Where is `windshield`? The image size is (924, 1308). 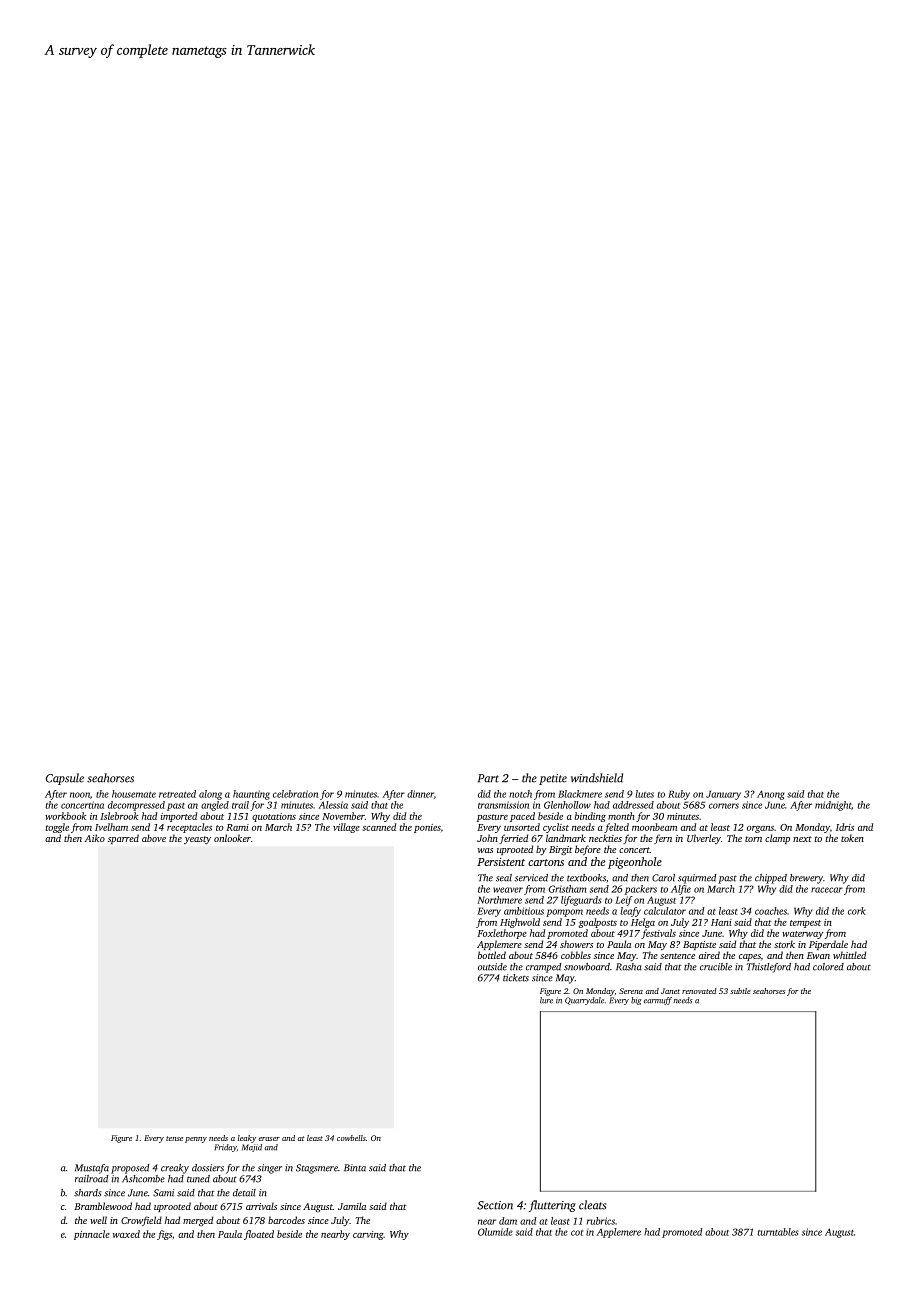
windshield is located at coordinates (597, 778).
